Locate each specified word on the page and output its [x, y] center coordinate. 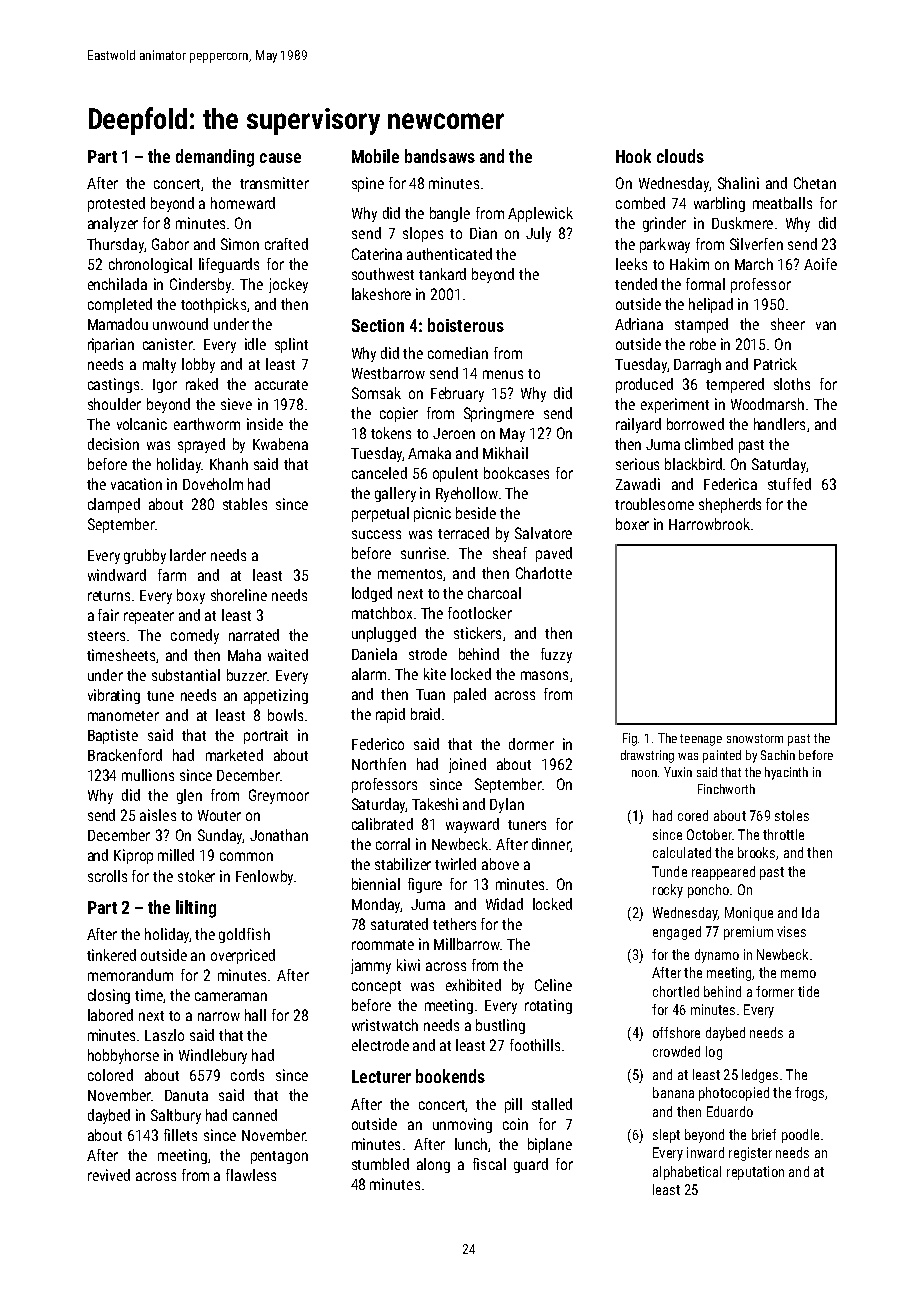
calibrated [382, 824]
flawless [251, 1175]
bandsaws [440, 156]
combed [640, 203]
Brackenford [125, 755]
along [433, 1165]
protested [116, 204]
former [775, 991]
